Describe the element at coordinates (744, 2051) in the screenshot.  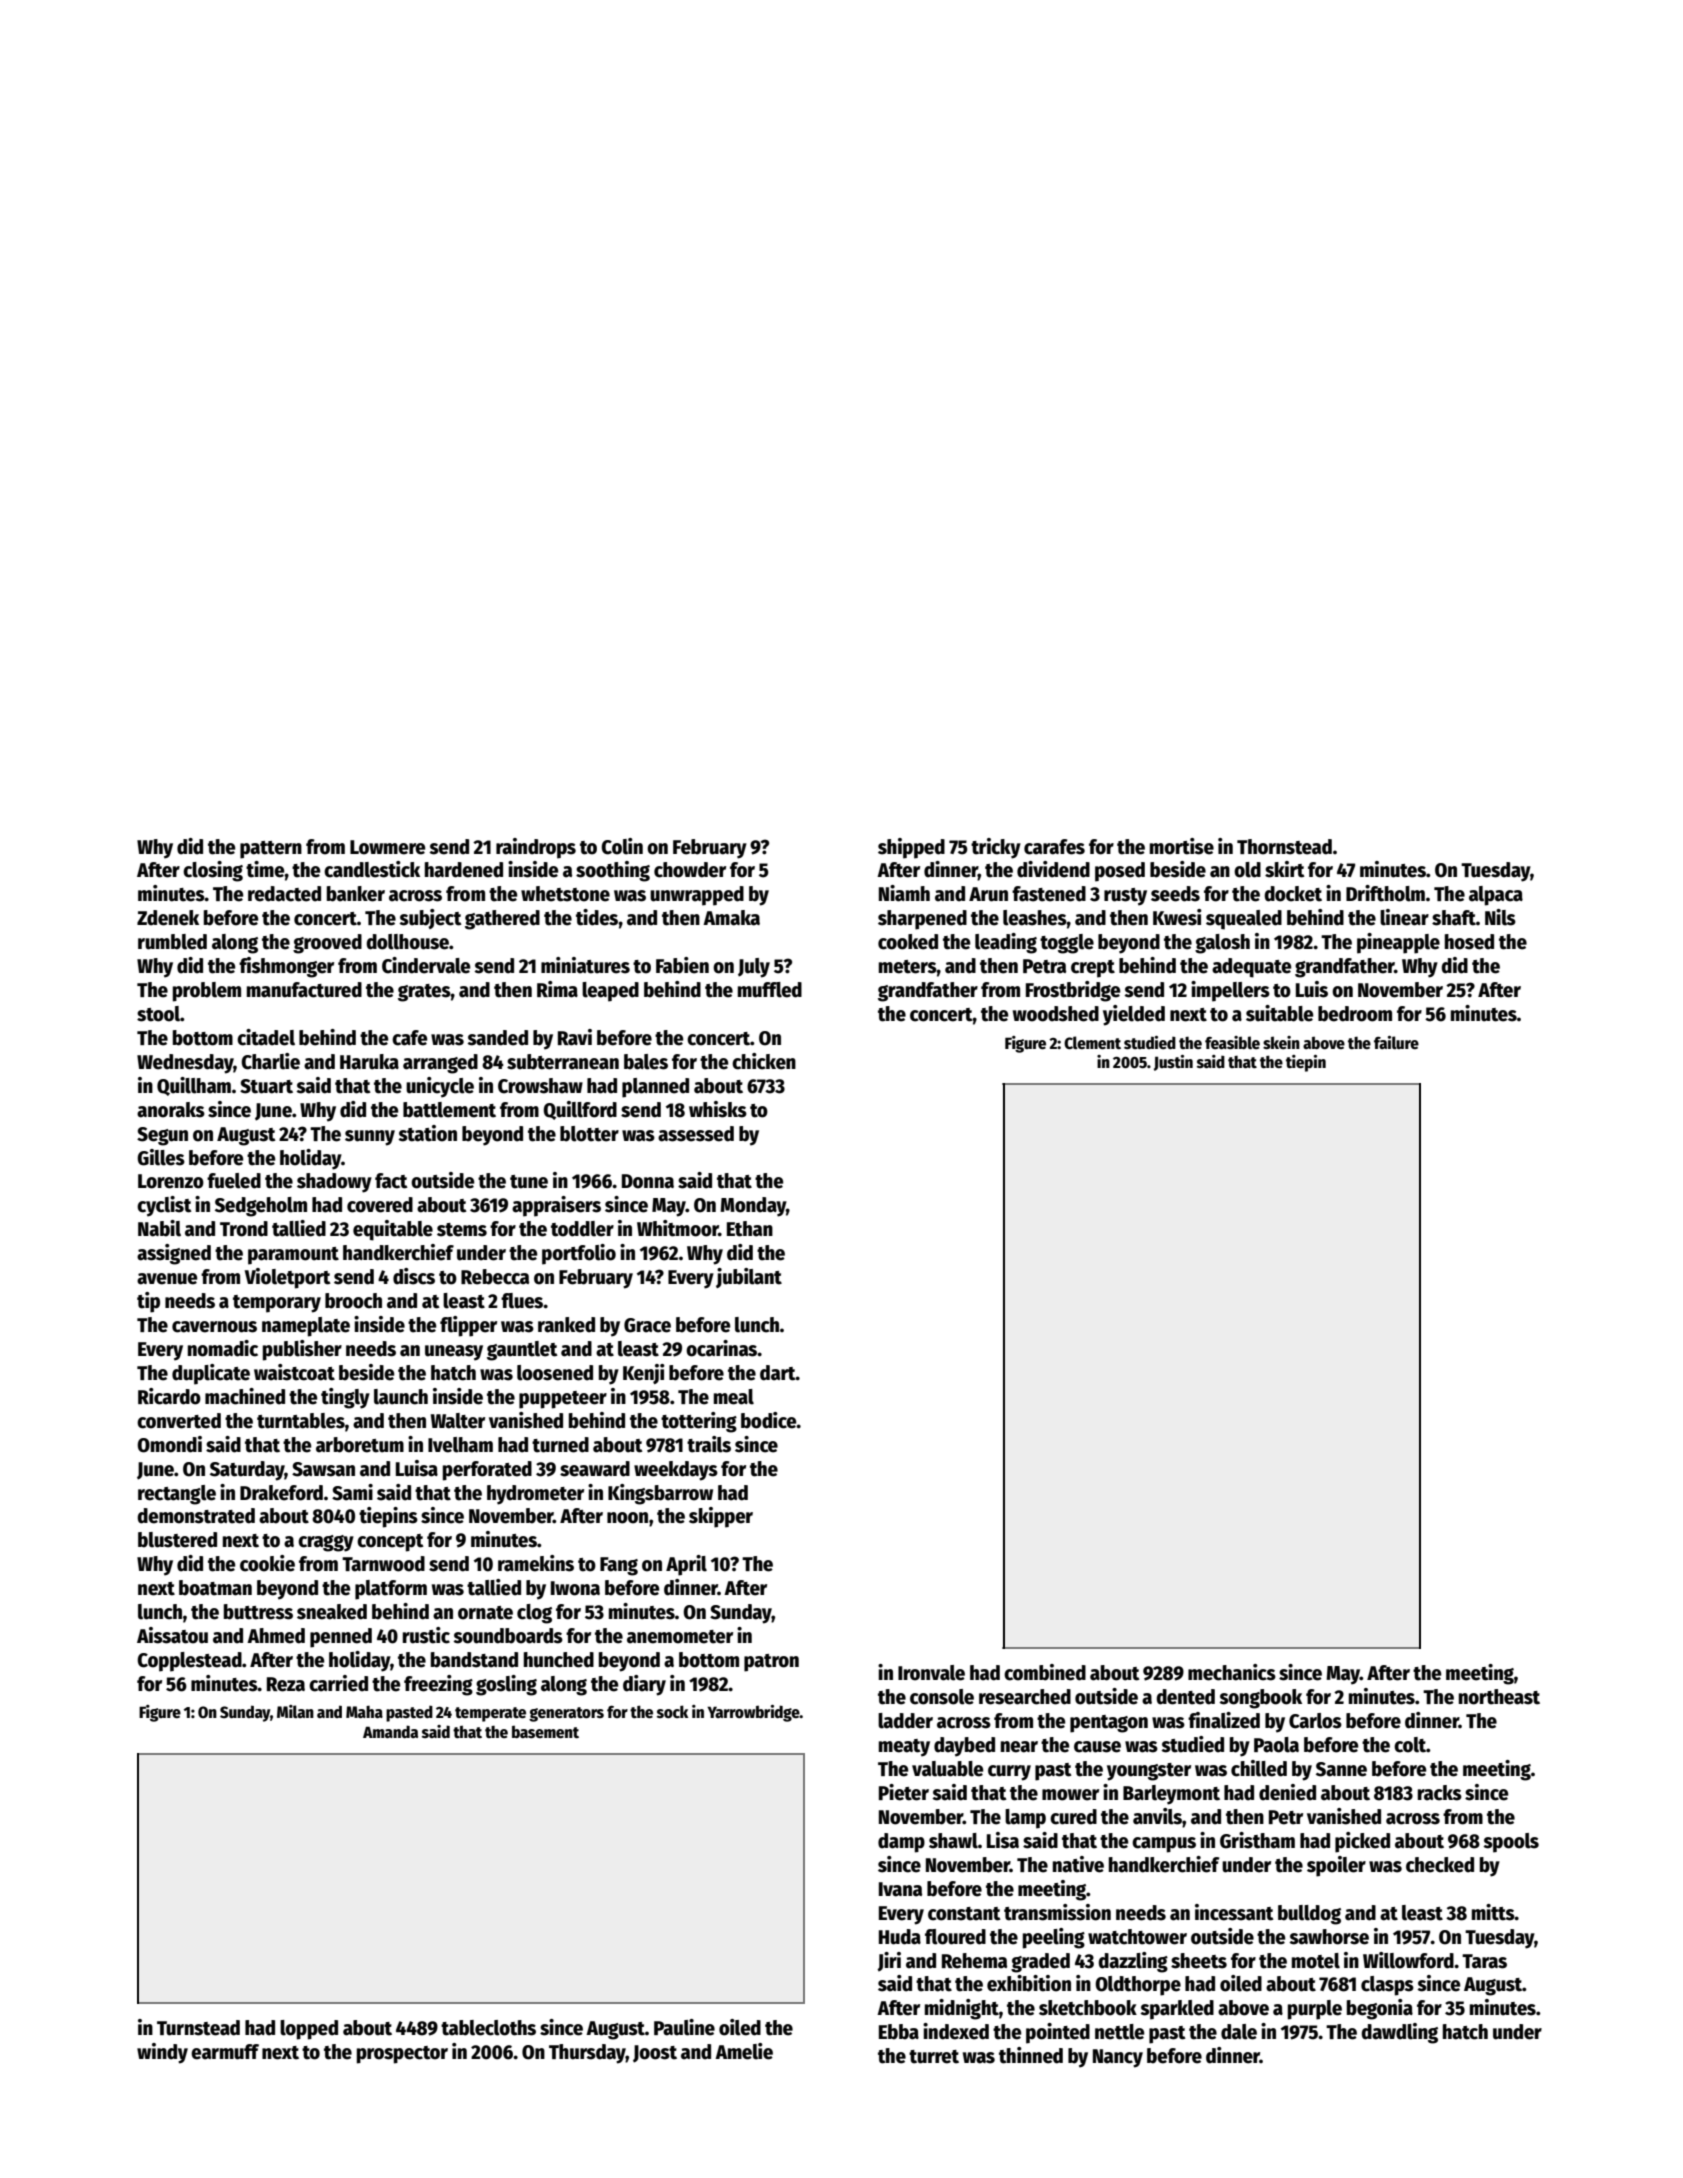
I see `Amelie` at that location.
